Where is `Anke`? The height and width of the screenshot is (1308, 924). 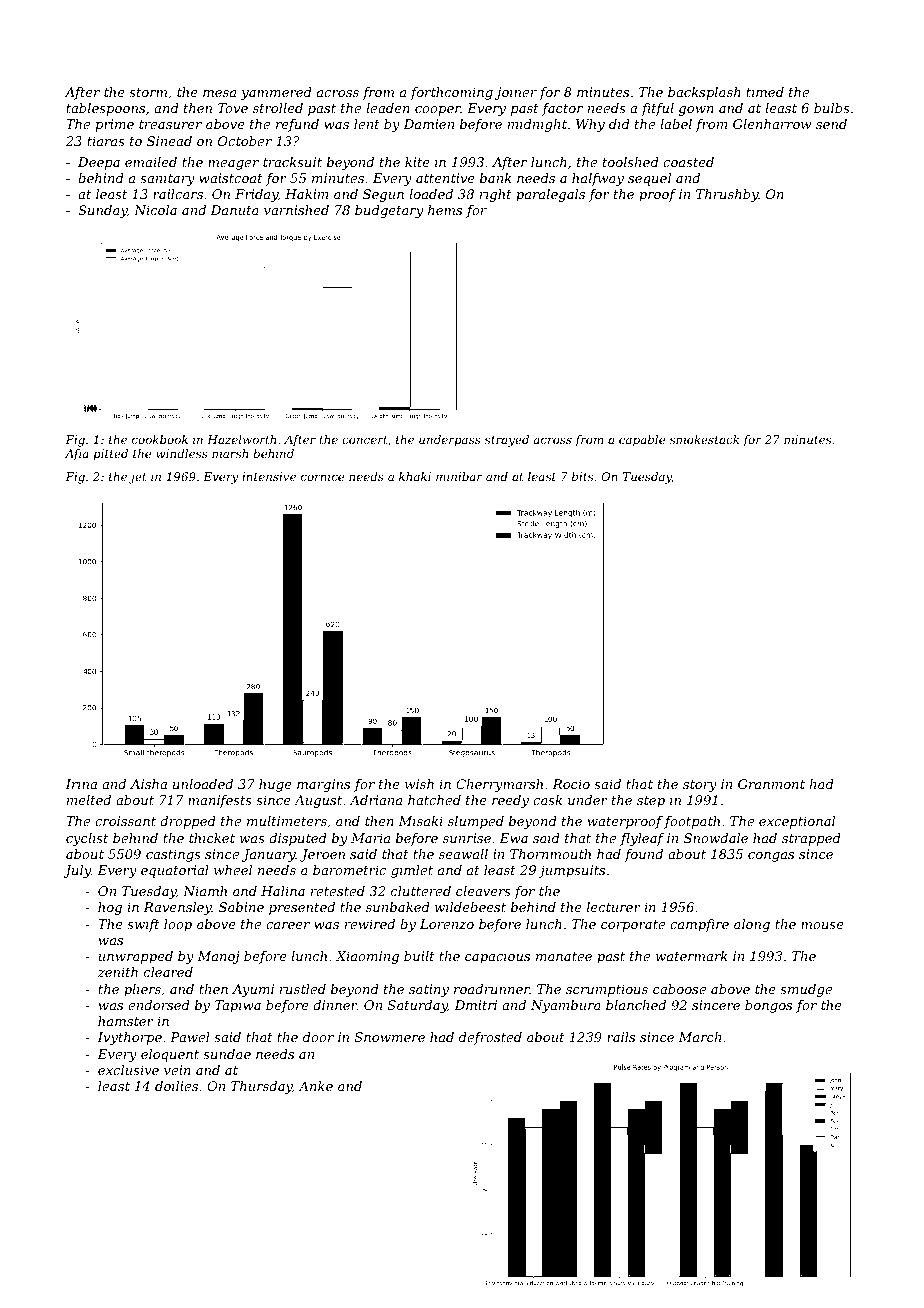
Anke is located at coordinates (315, 1086).
